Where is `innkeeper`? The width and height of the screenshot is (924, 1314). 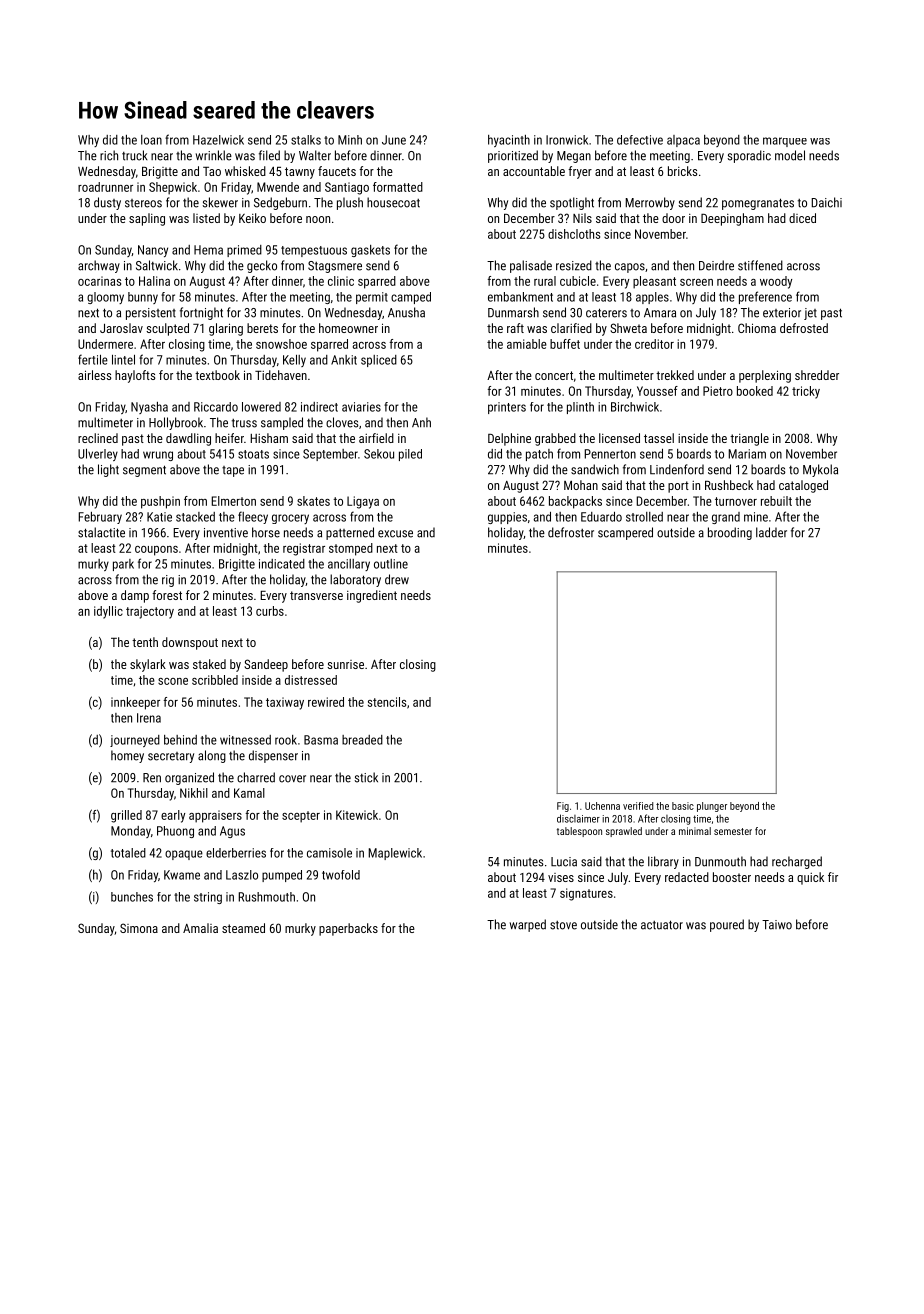 innkeeper is located at coordinates (135, 703).
